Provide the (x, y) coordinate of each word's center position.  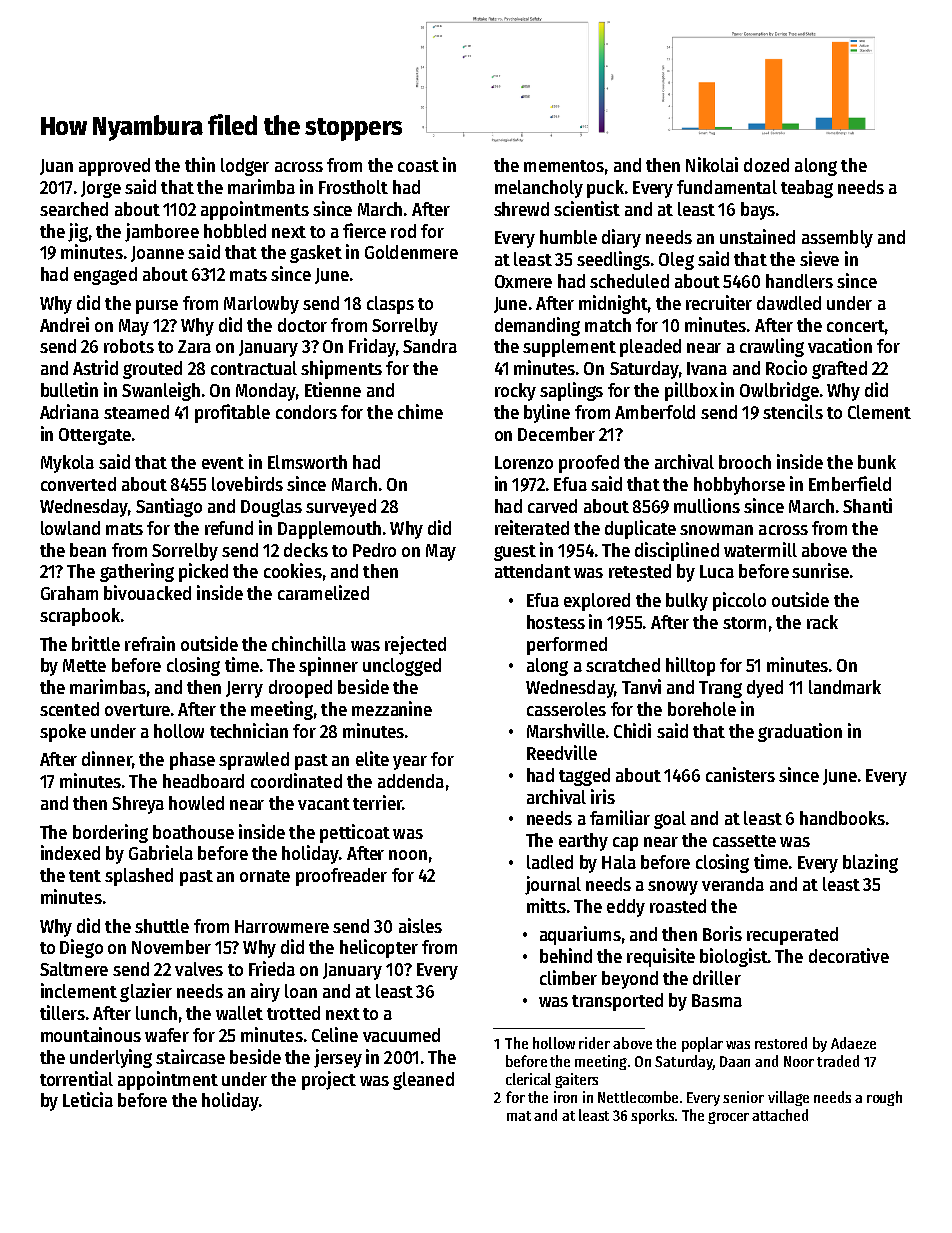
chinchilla (309, 643)
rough (884, 1098)
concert (855, 326)
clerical (528, 1079)
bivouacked (147, 592)
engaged (105, 276)
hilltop (690, 666)
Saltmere (74, 969)
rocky (515, 392)
